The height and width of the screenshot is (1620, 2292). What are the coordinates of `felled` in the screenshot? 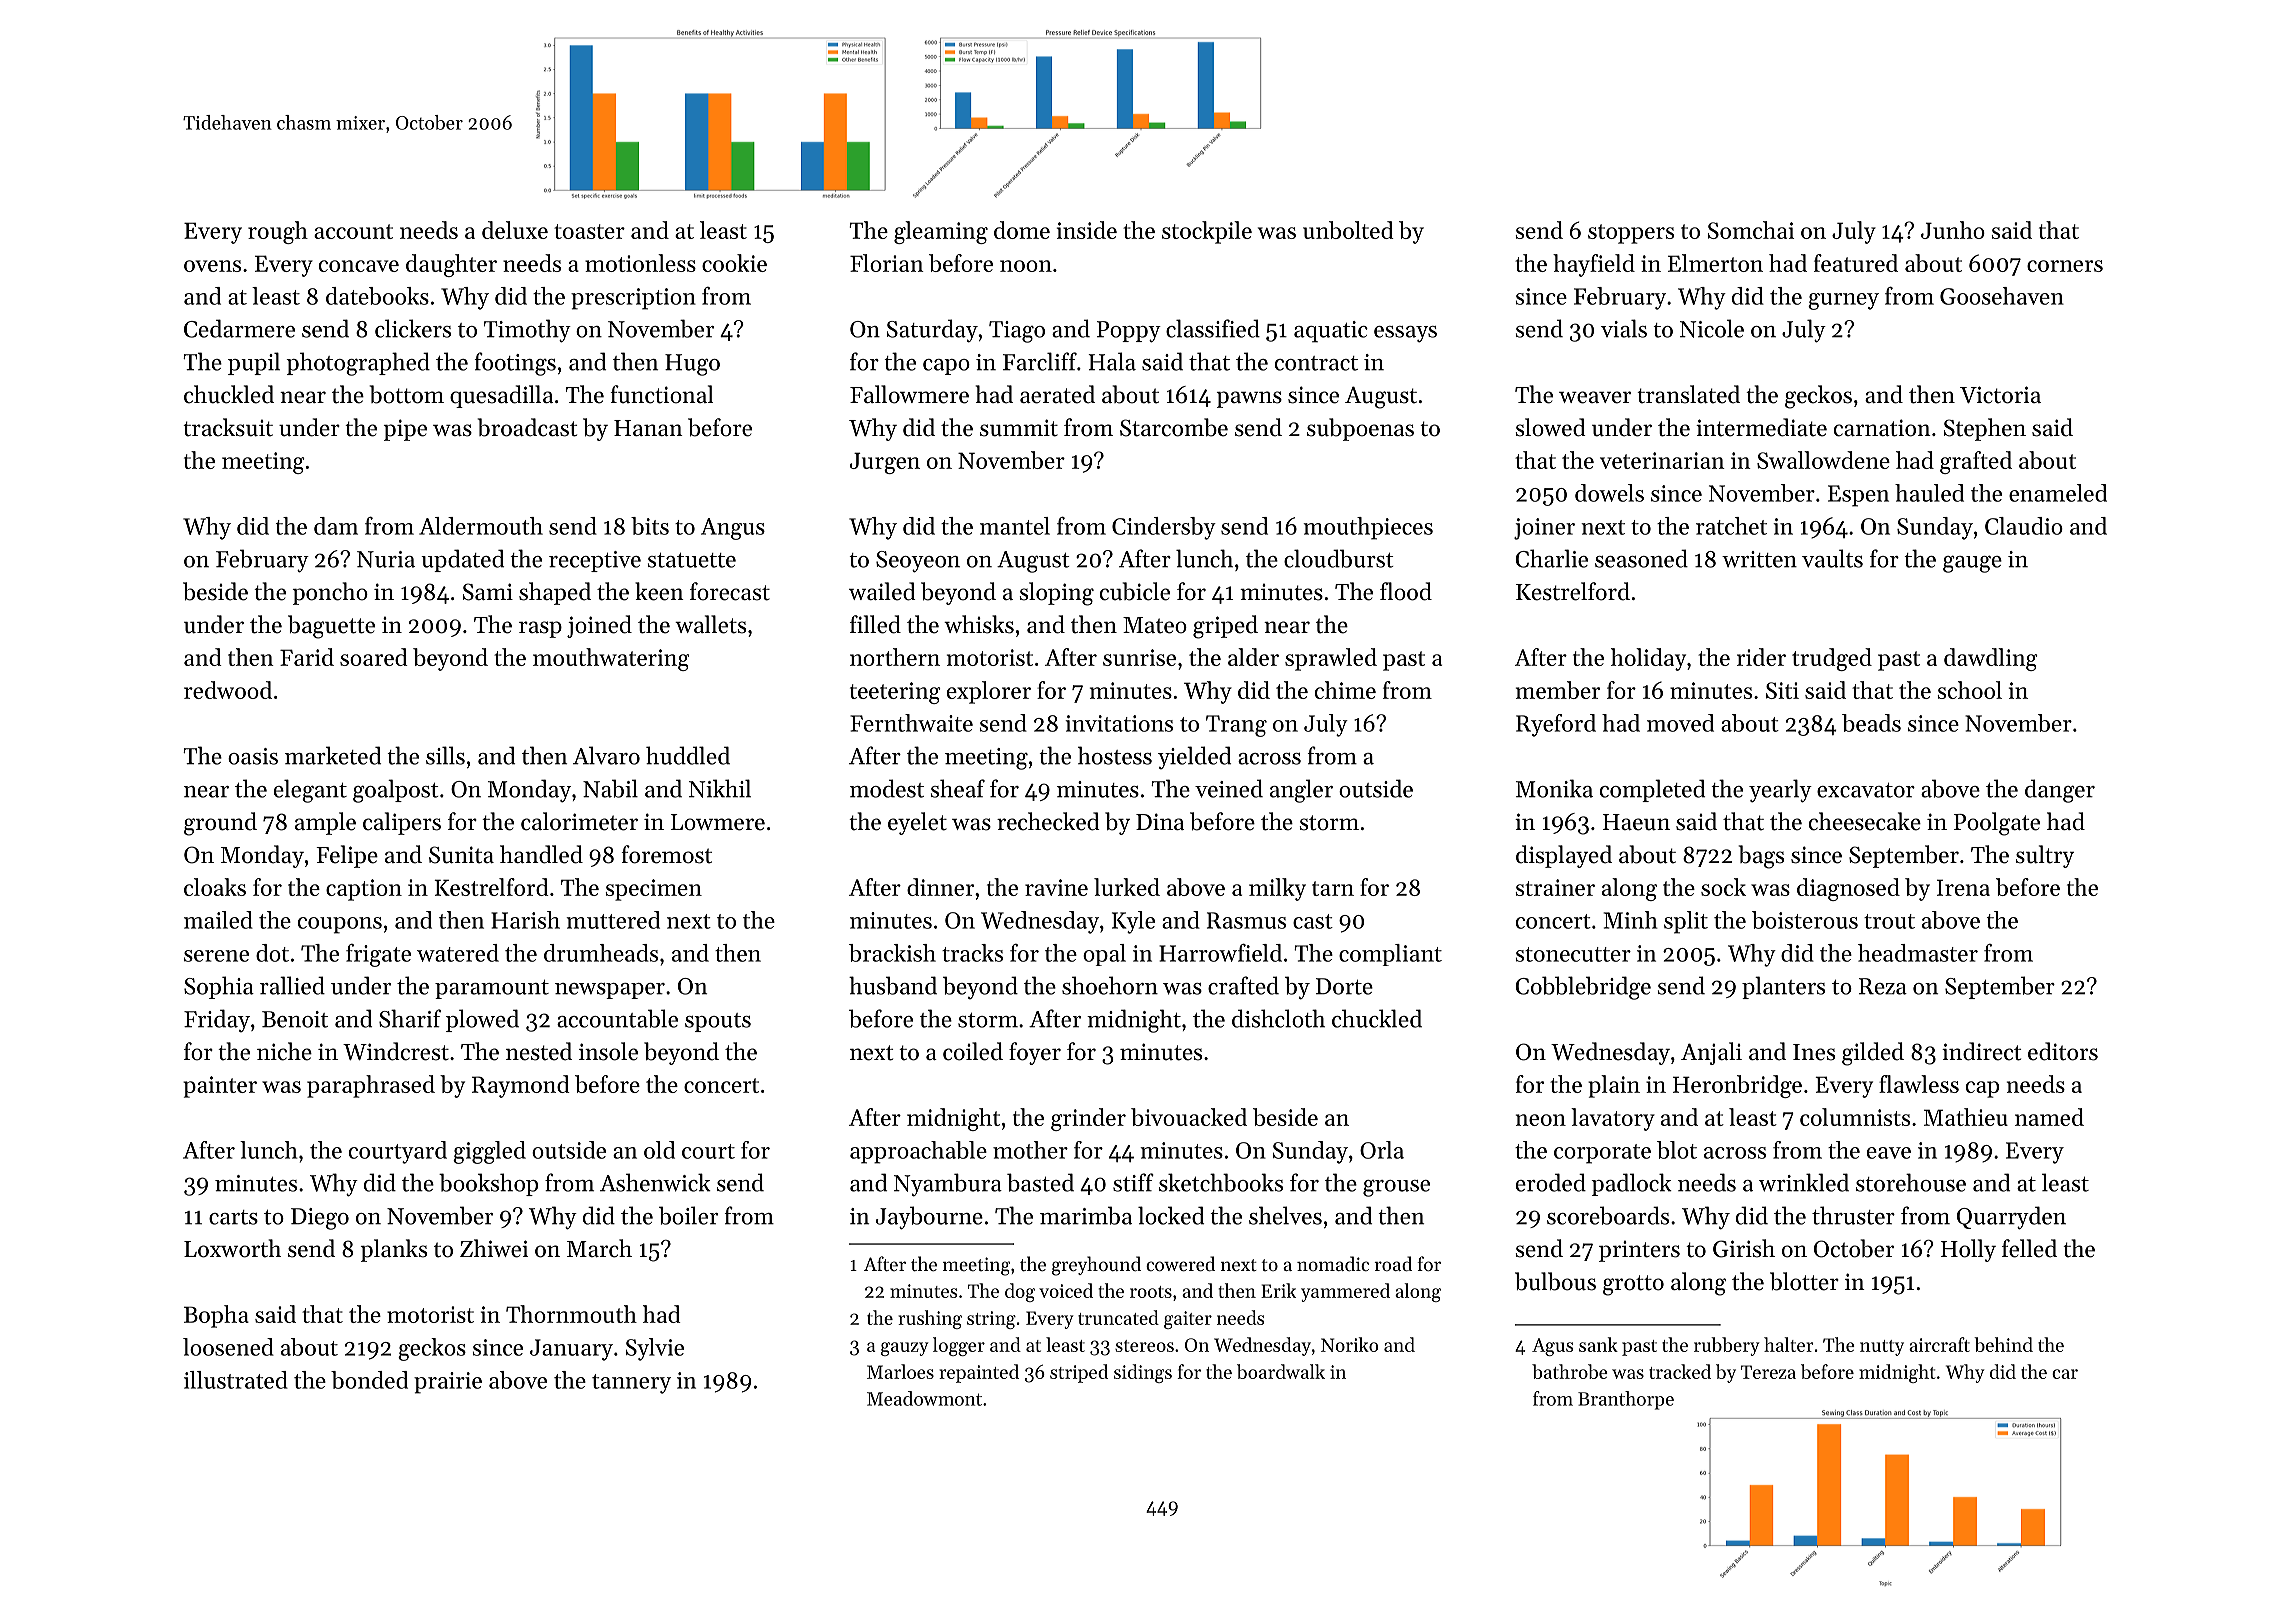 It's located at (2029, 1248).
